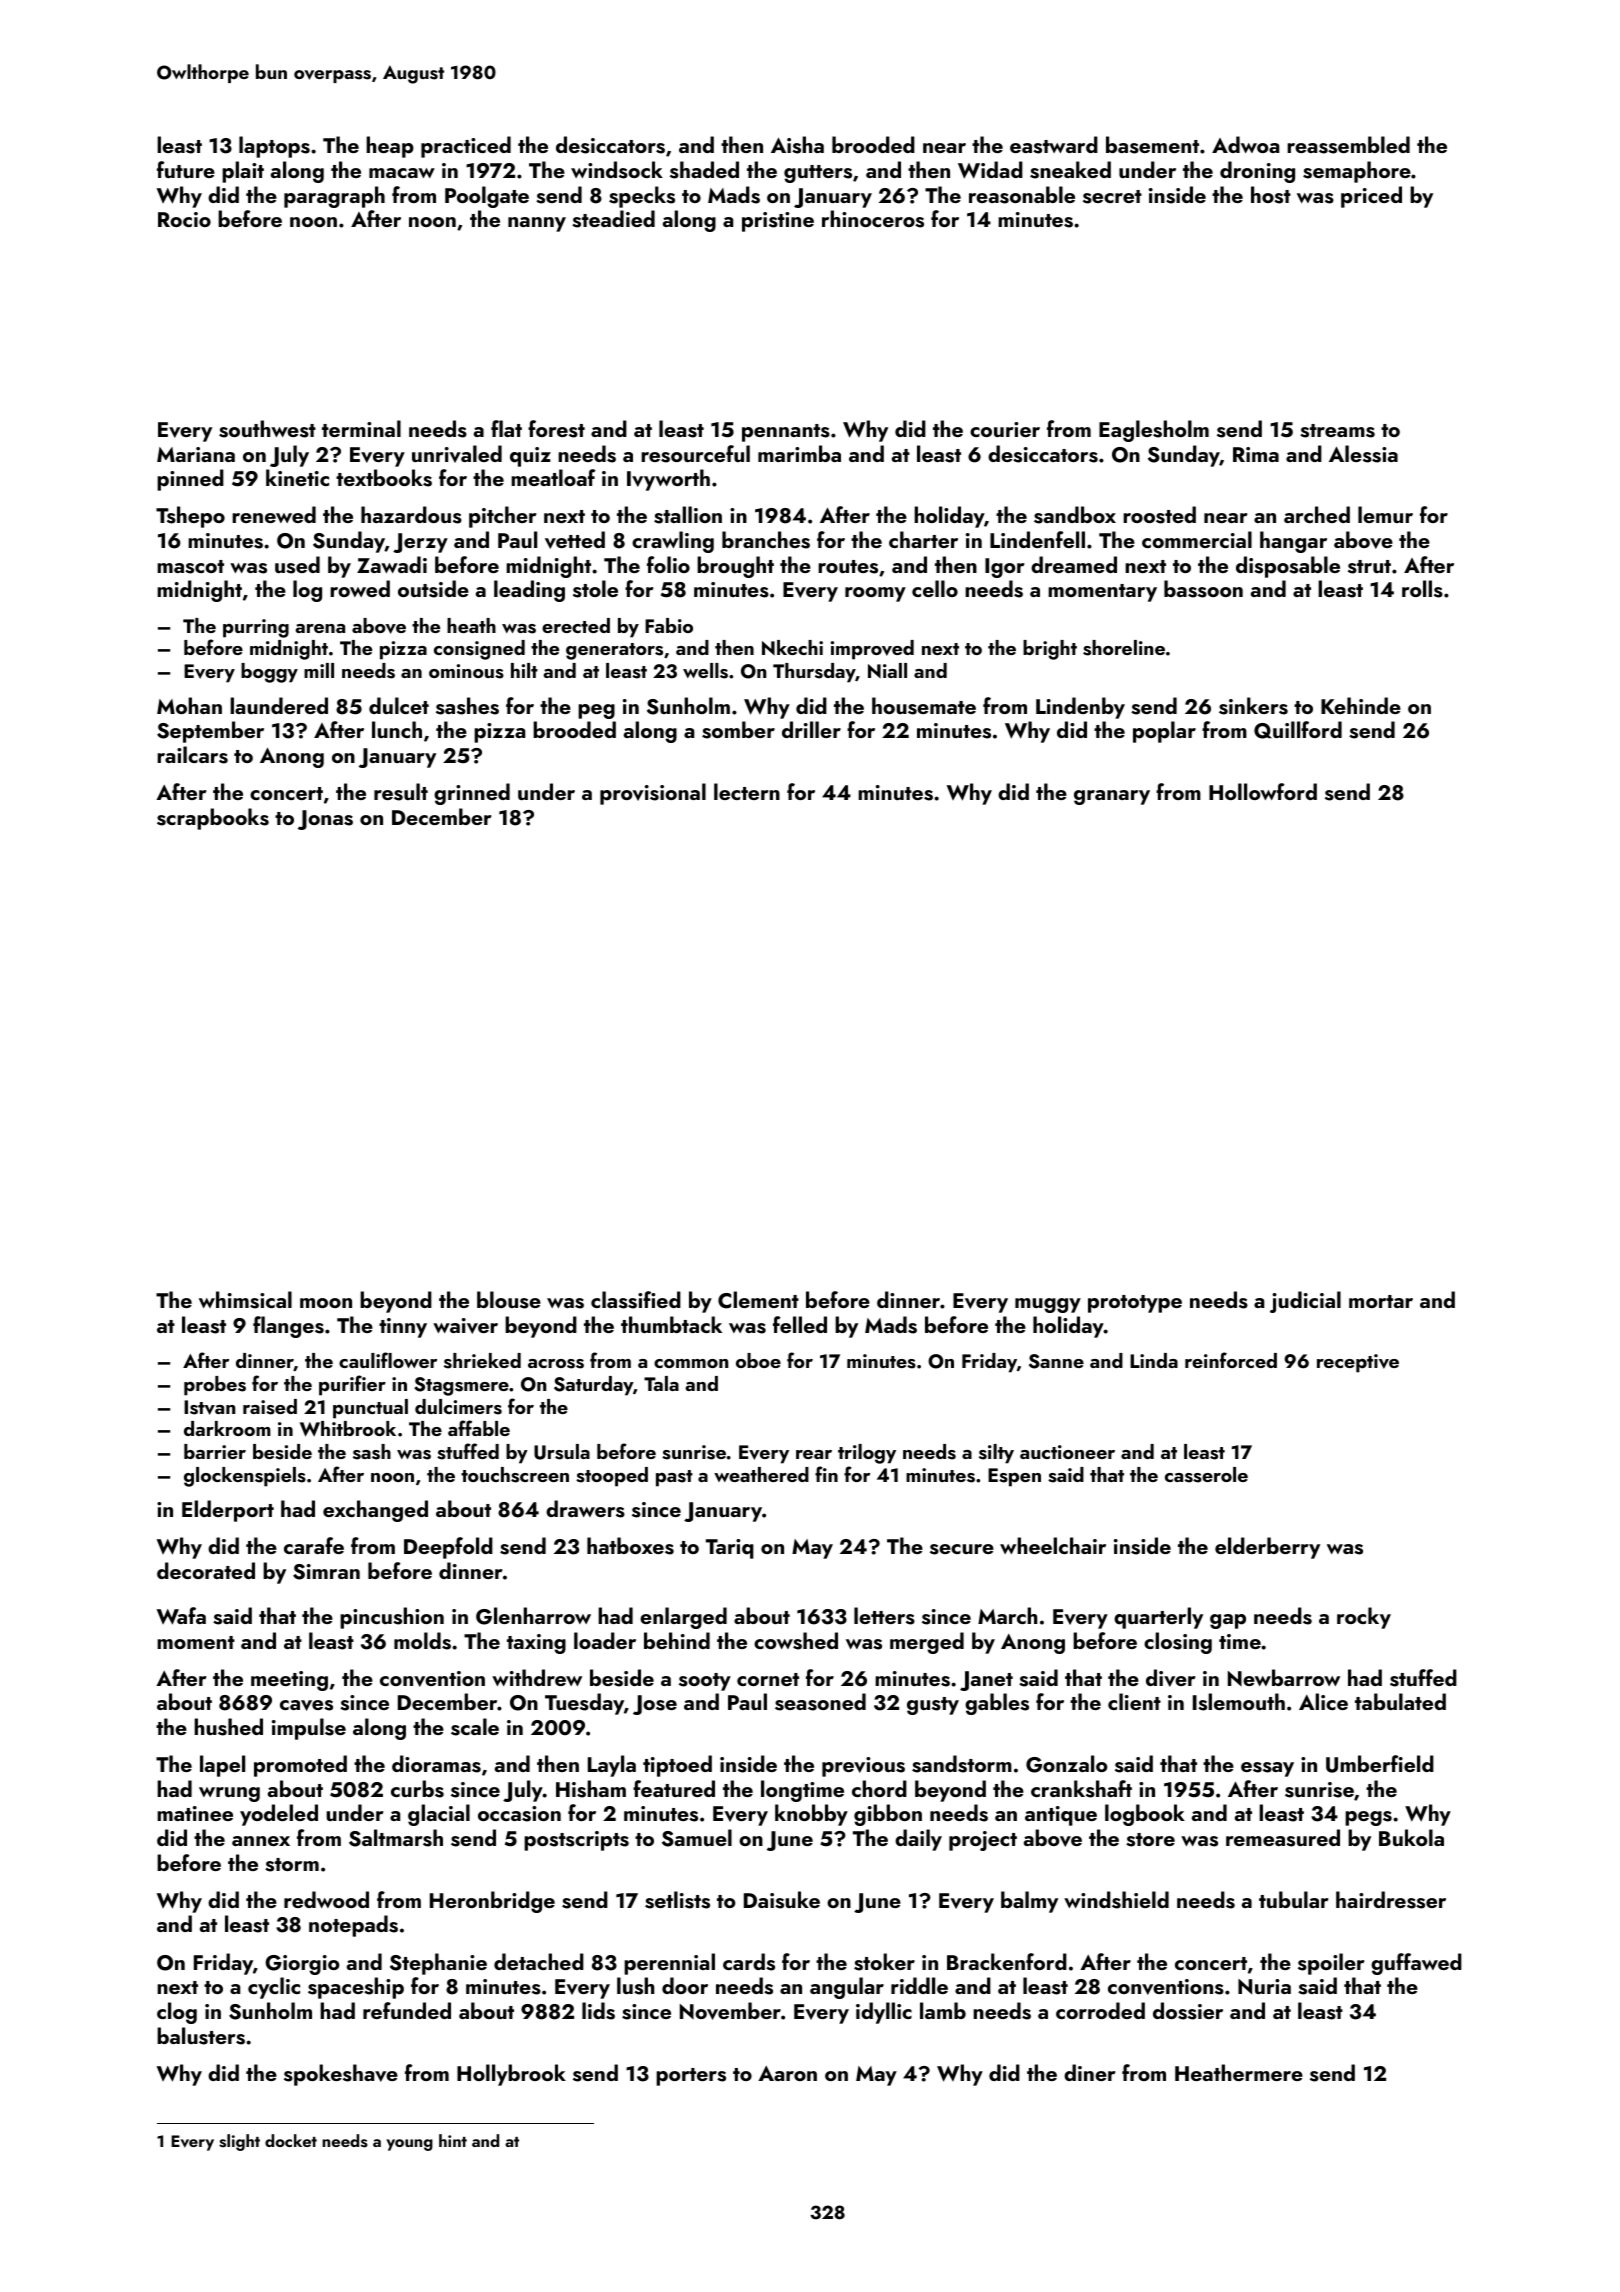 Image resolution: width=1620 pixels, height=2292 pixels. Describe the element at coordinates (274, 147) in the image. I see `laptops` at that location.
